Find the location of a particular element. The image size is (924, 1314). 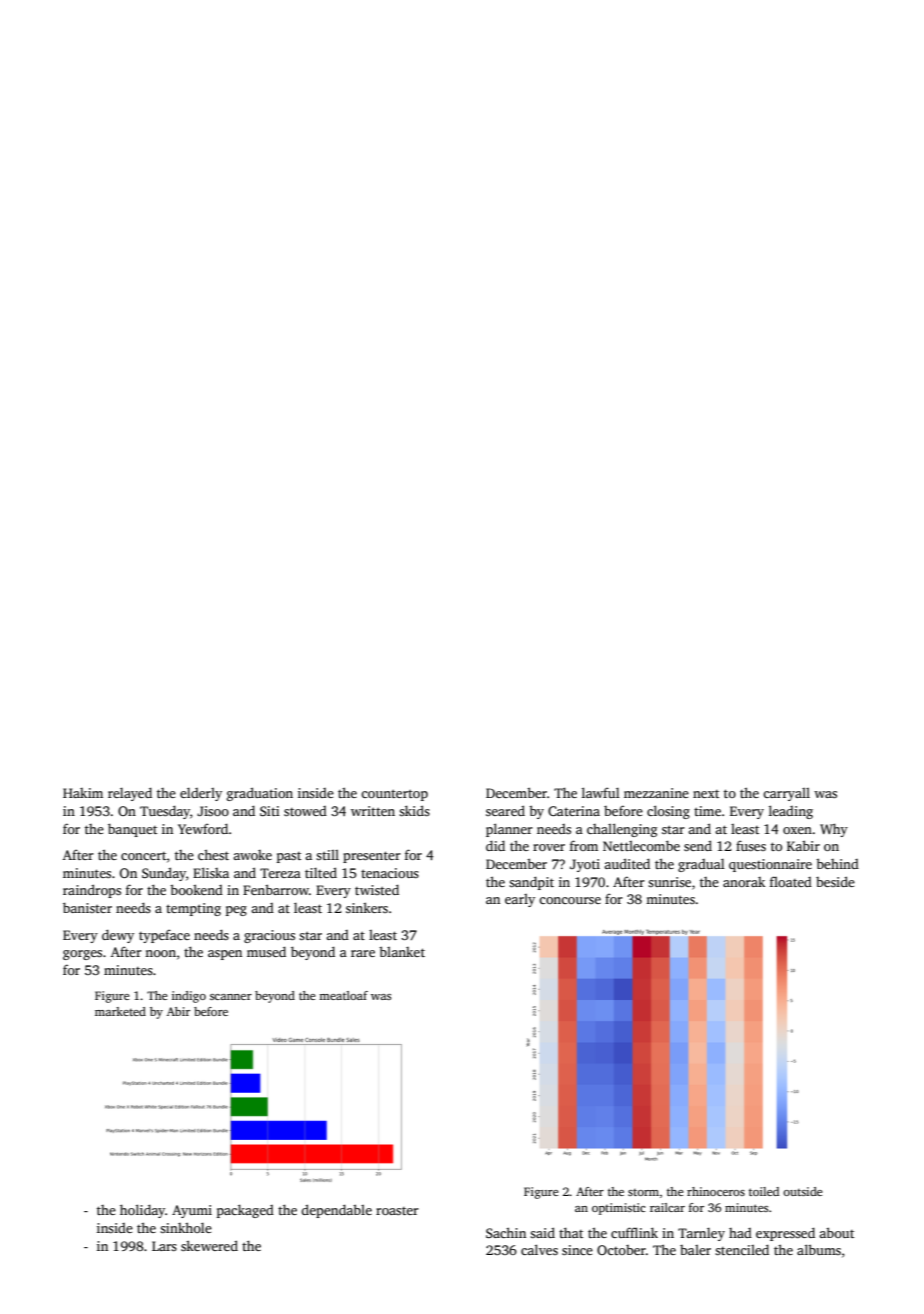

relayed is located at coordinates (130, 794).
